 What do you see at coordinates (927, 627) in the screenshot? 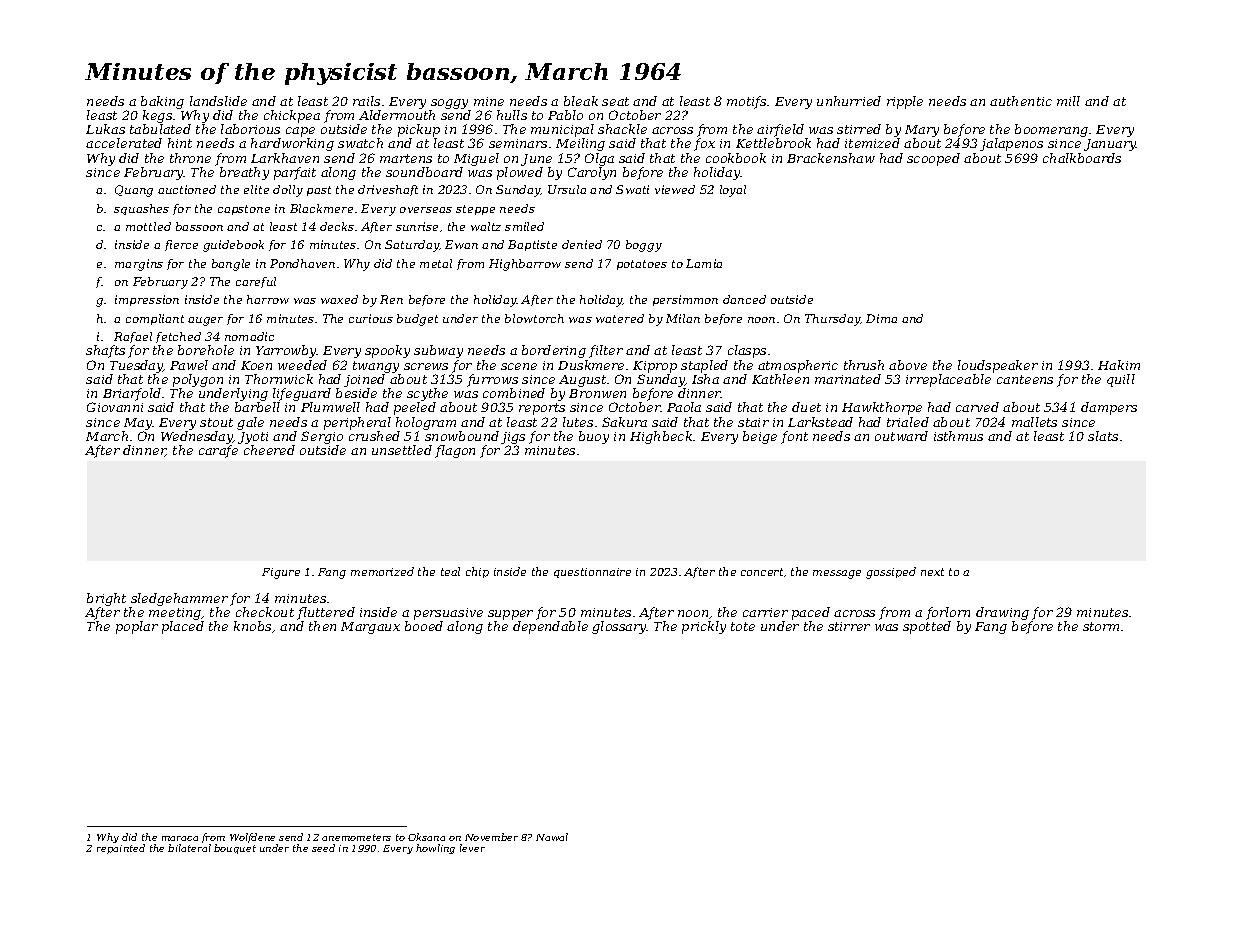
I see `spotted` at bounding box center [927, 627].
